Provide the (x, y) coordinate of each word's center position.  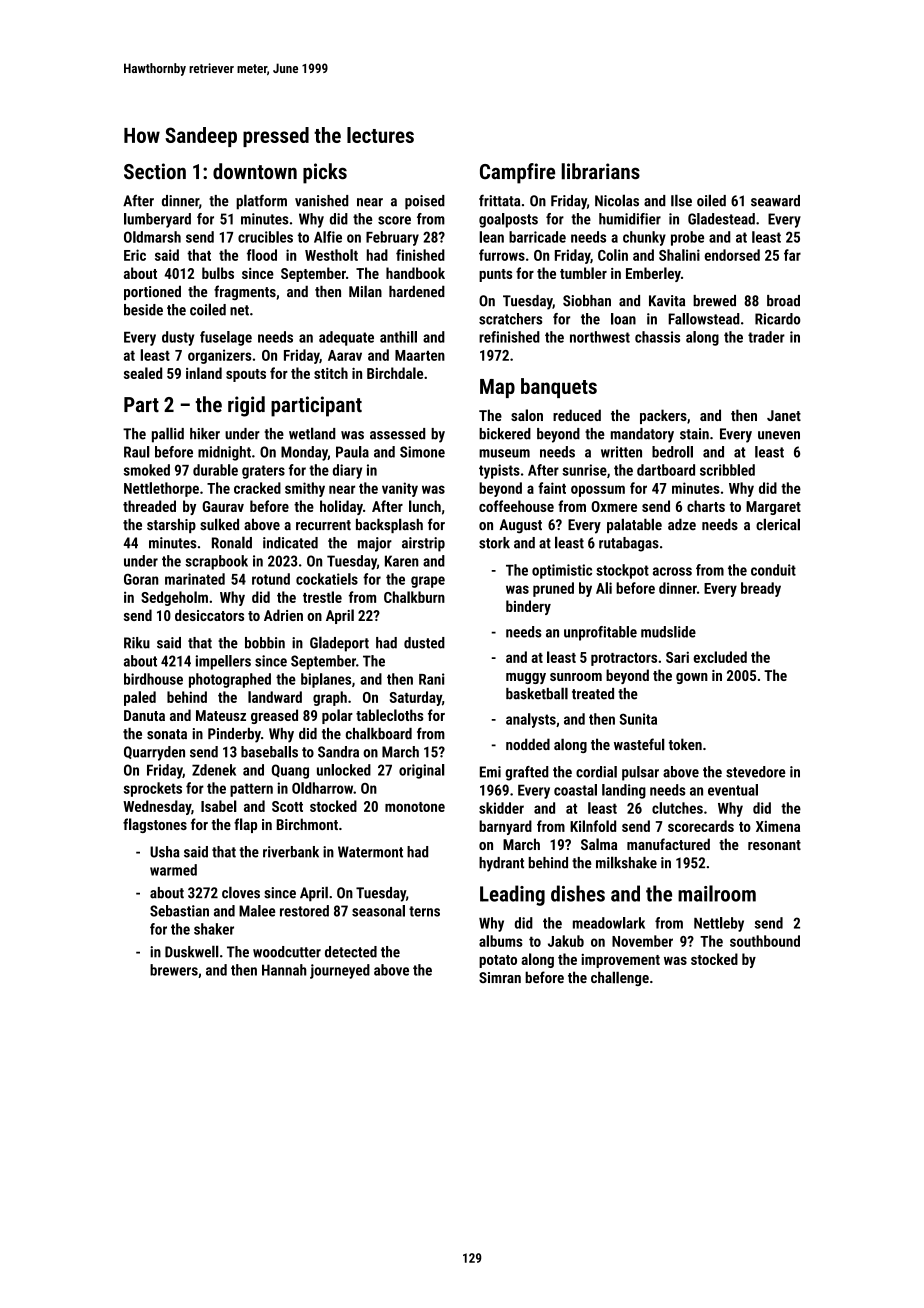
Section (155, 171)
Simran (500, 977)
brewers (174, 970)
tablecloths (390, 715)
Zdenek (214, 770)
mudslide (668, 632)
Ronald (232, 542)
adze (682, 524)
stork (494, 543)
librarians (600, 171)
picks (325, 173)
